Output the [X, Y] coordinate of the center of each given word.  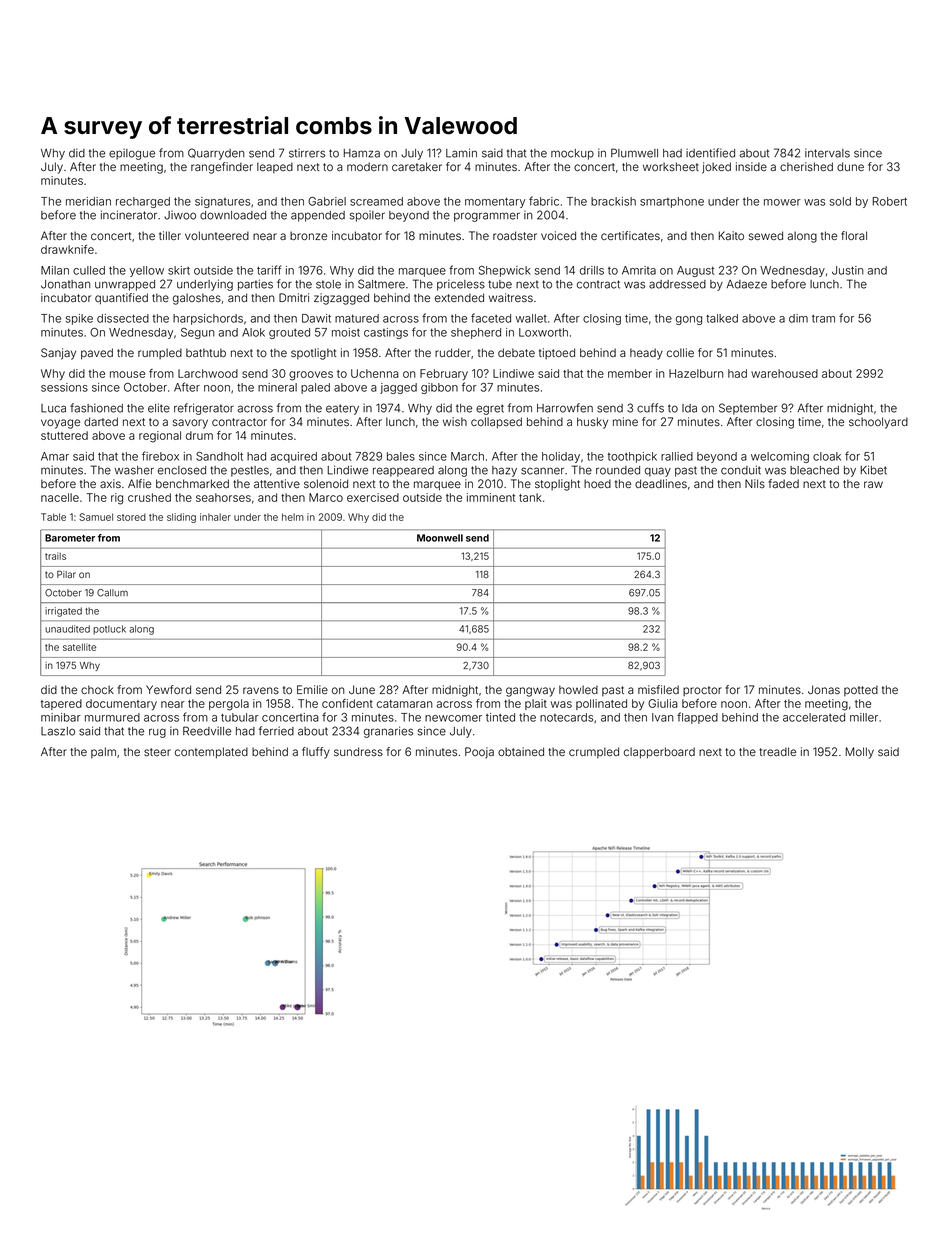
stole [328, 284]
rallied [677, 456]
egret [490, 409]
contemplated [211, 753]
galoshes [197, 299]
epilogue [132, 154]
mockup [572, 154]
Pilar [66, 574]
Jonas [824, 689]
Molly [860, 753]
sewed [766, 235]
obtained [521, 751]
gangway [530, 692]
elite [159, 408]
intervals [827, 153]
